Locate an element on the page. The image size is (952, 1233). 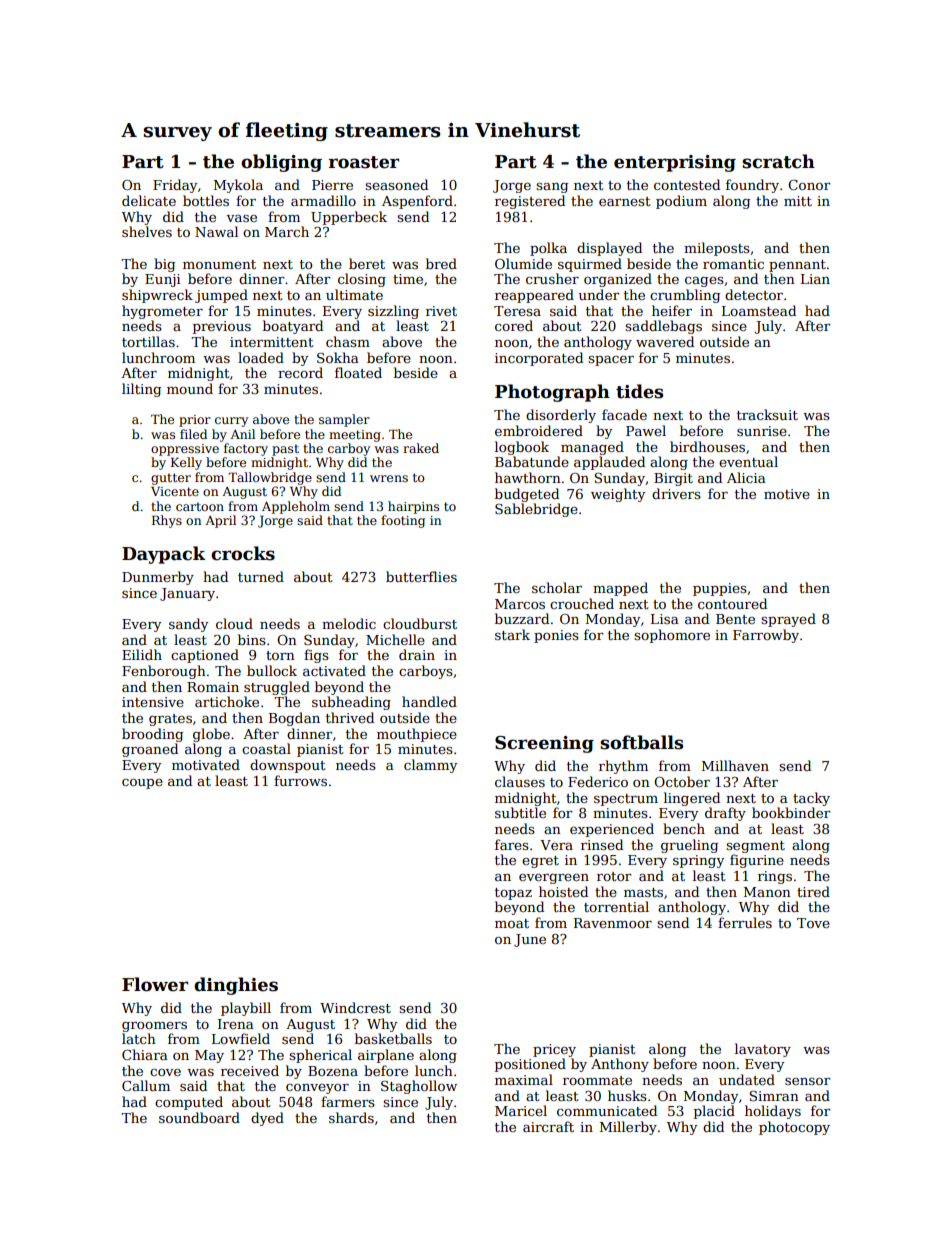
Flower is located at coordinates (155, 984).
